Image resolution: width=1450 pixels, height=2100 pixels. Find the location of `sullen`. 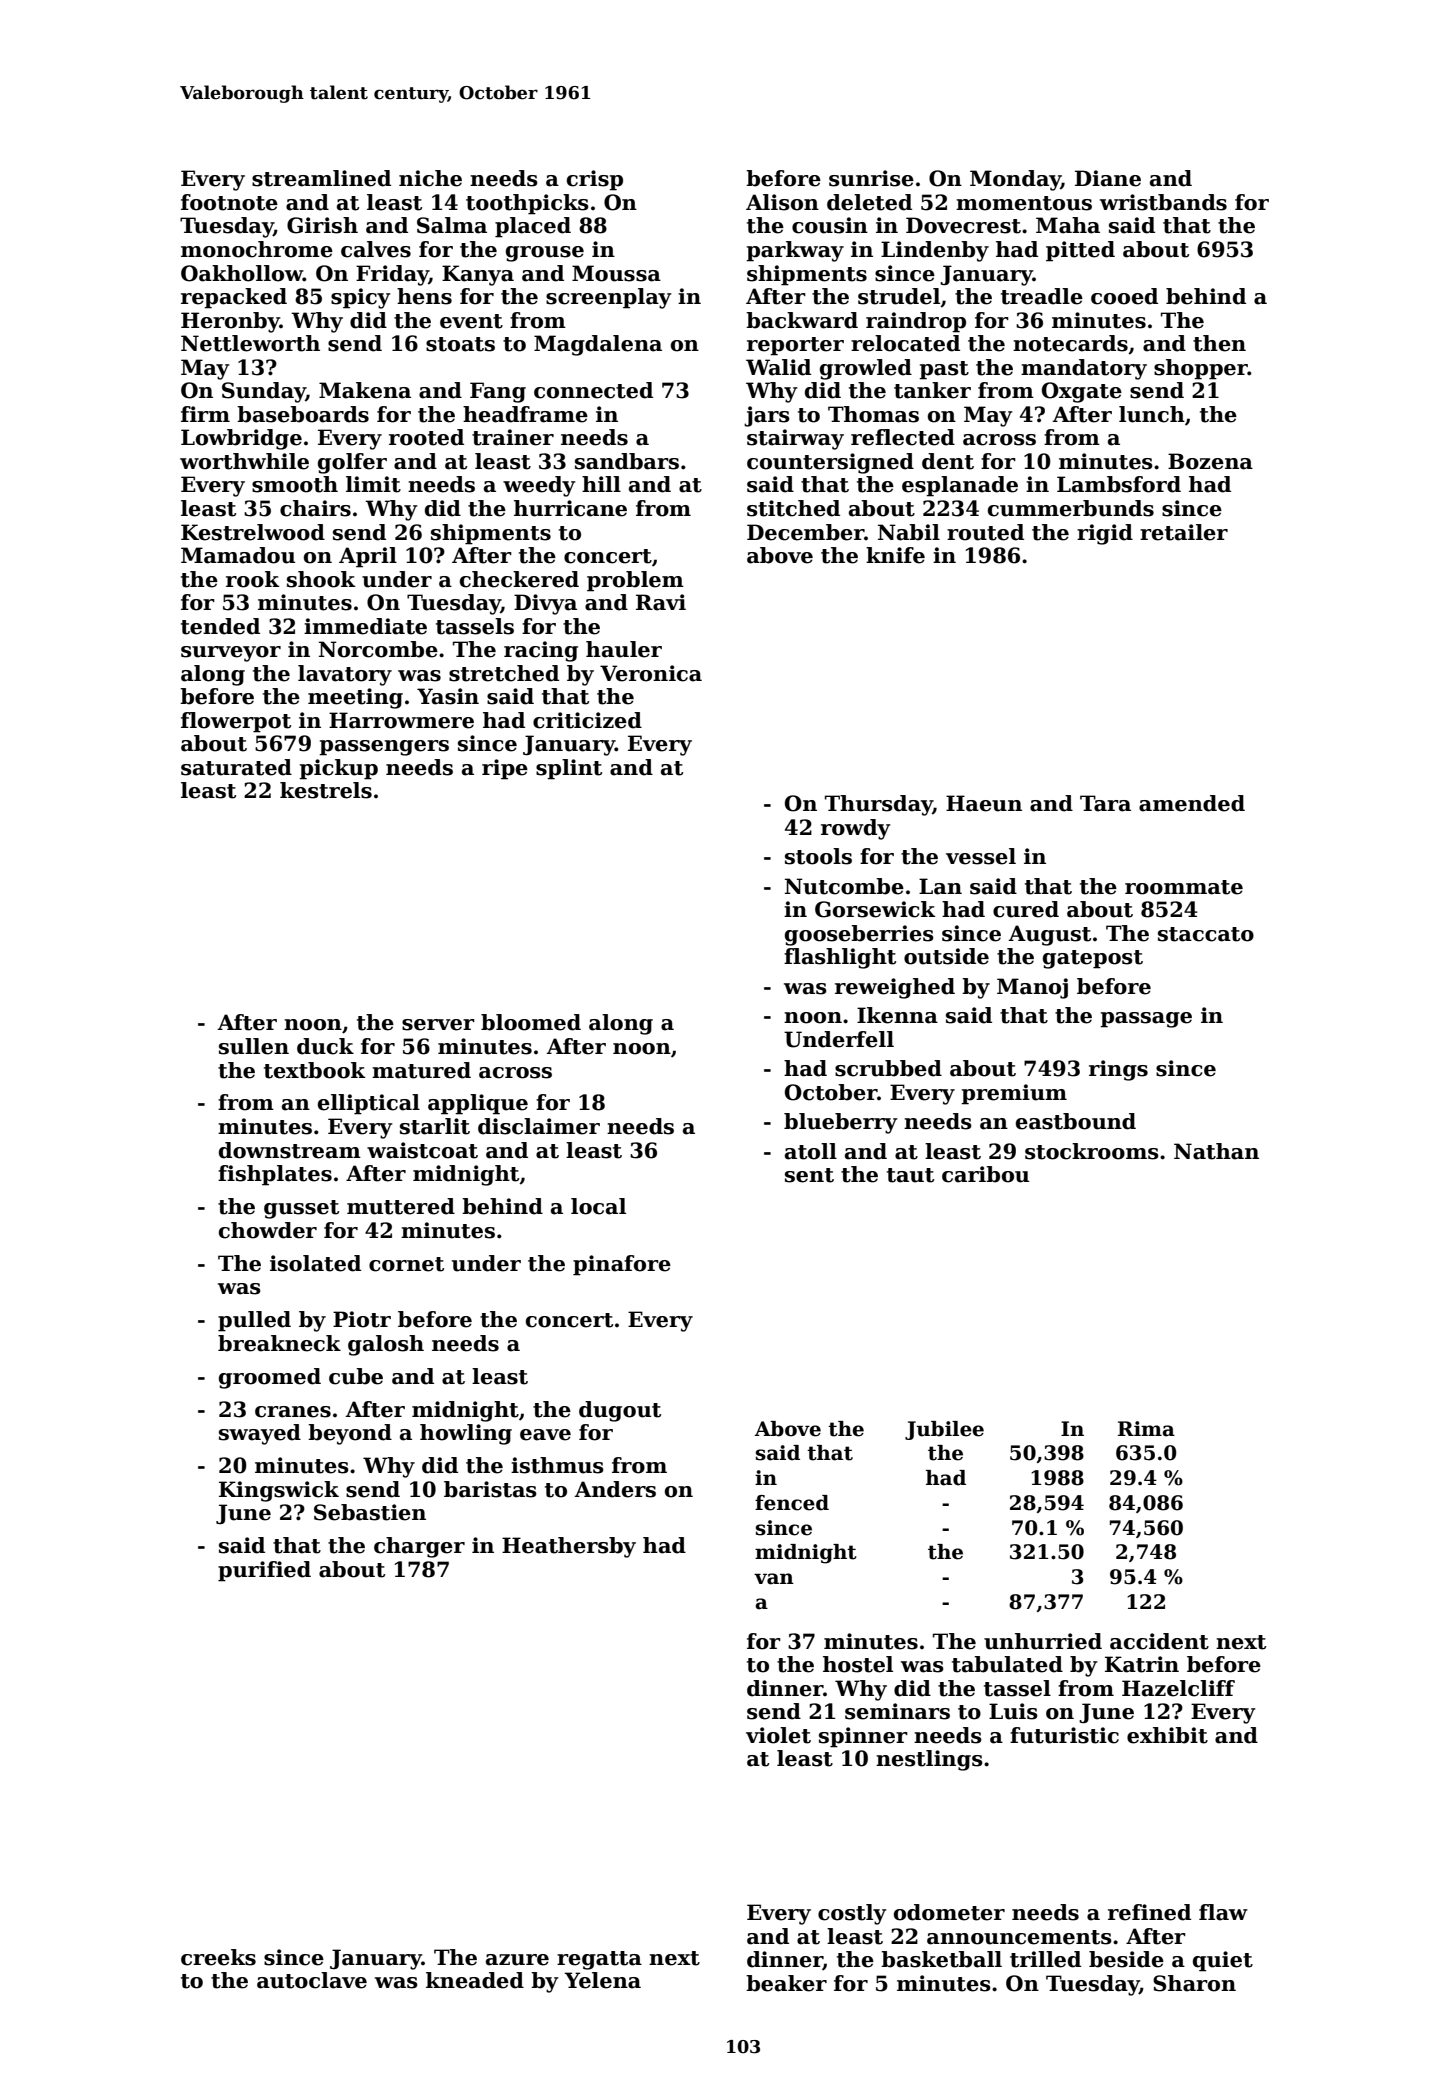

sullen is located at coordinates (254, 1046).
